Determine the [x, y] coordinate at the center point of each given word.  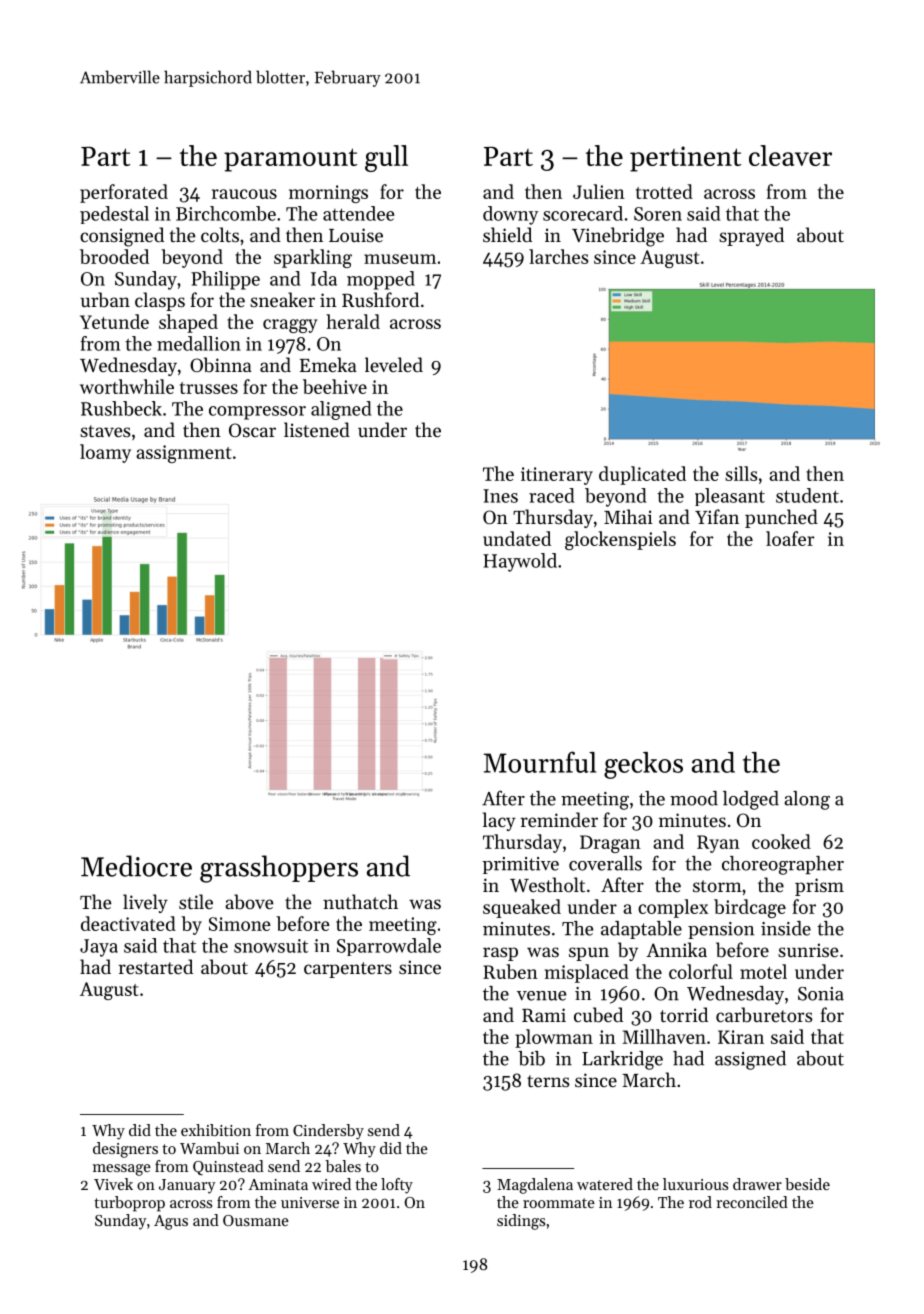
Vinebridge [618, 237]
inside [786, 928]
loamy [105, 453]
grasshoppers [279, 869]
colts [220, 234]
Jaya [99, 948]
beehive [335, 386]
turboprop [129, 1204]
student [807, 495]
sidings [521, 1222]
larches [558, 256]
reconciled [752, 1202]
